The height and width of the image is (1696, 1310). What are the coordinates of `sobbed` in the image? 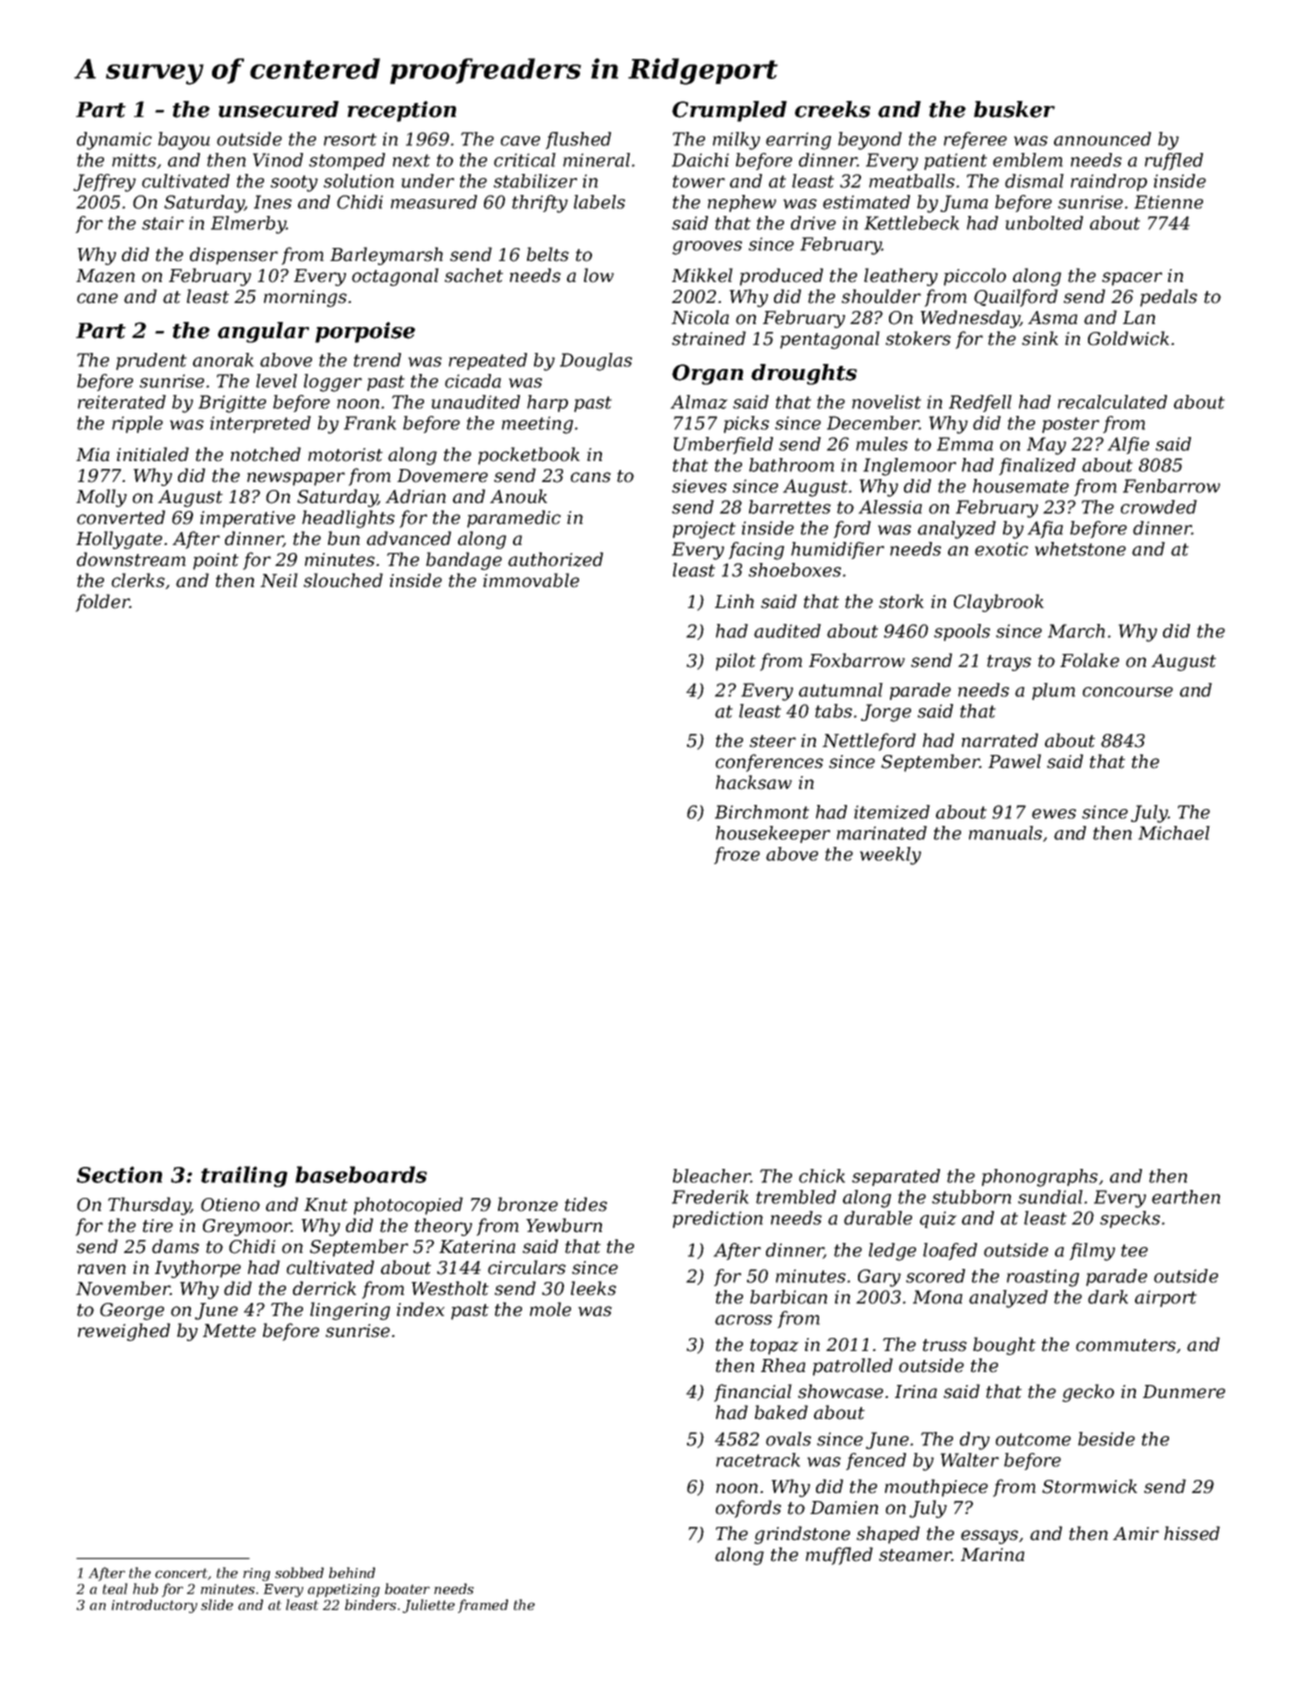 It's located at (299, 1572).
